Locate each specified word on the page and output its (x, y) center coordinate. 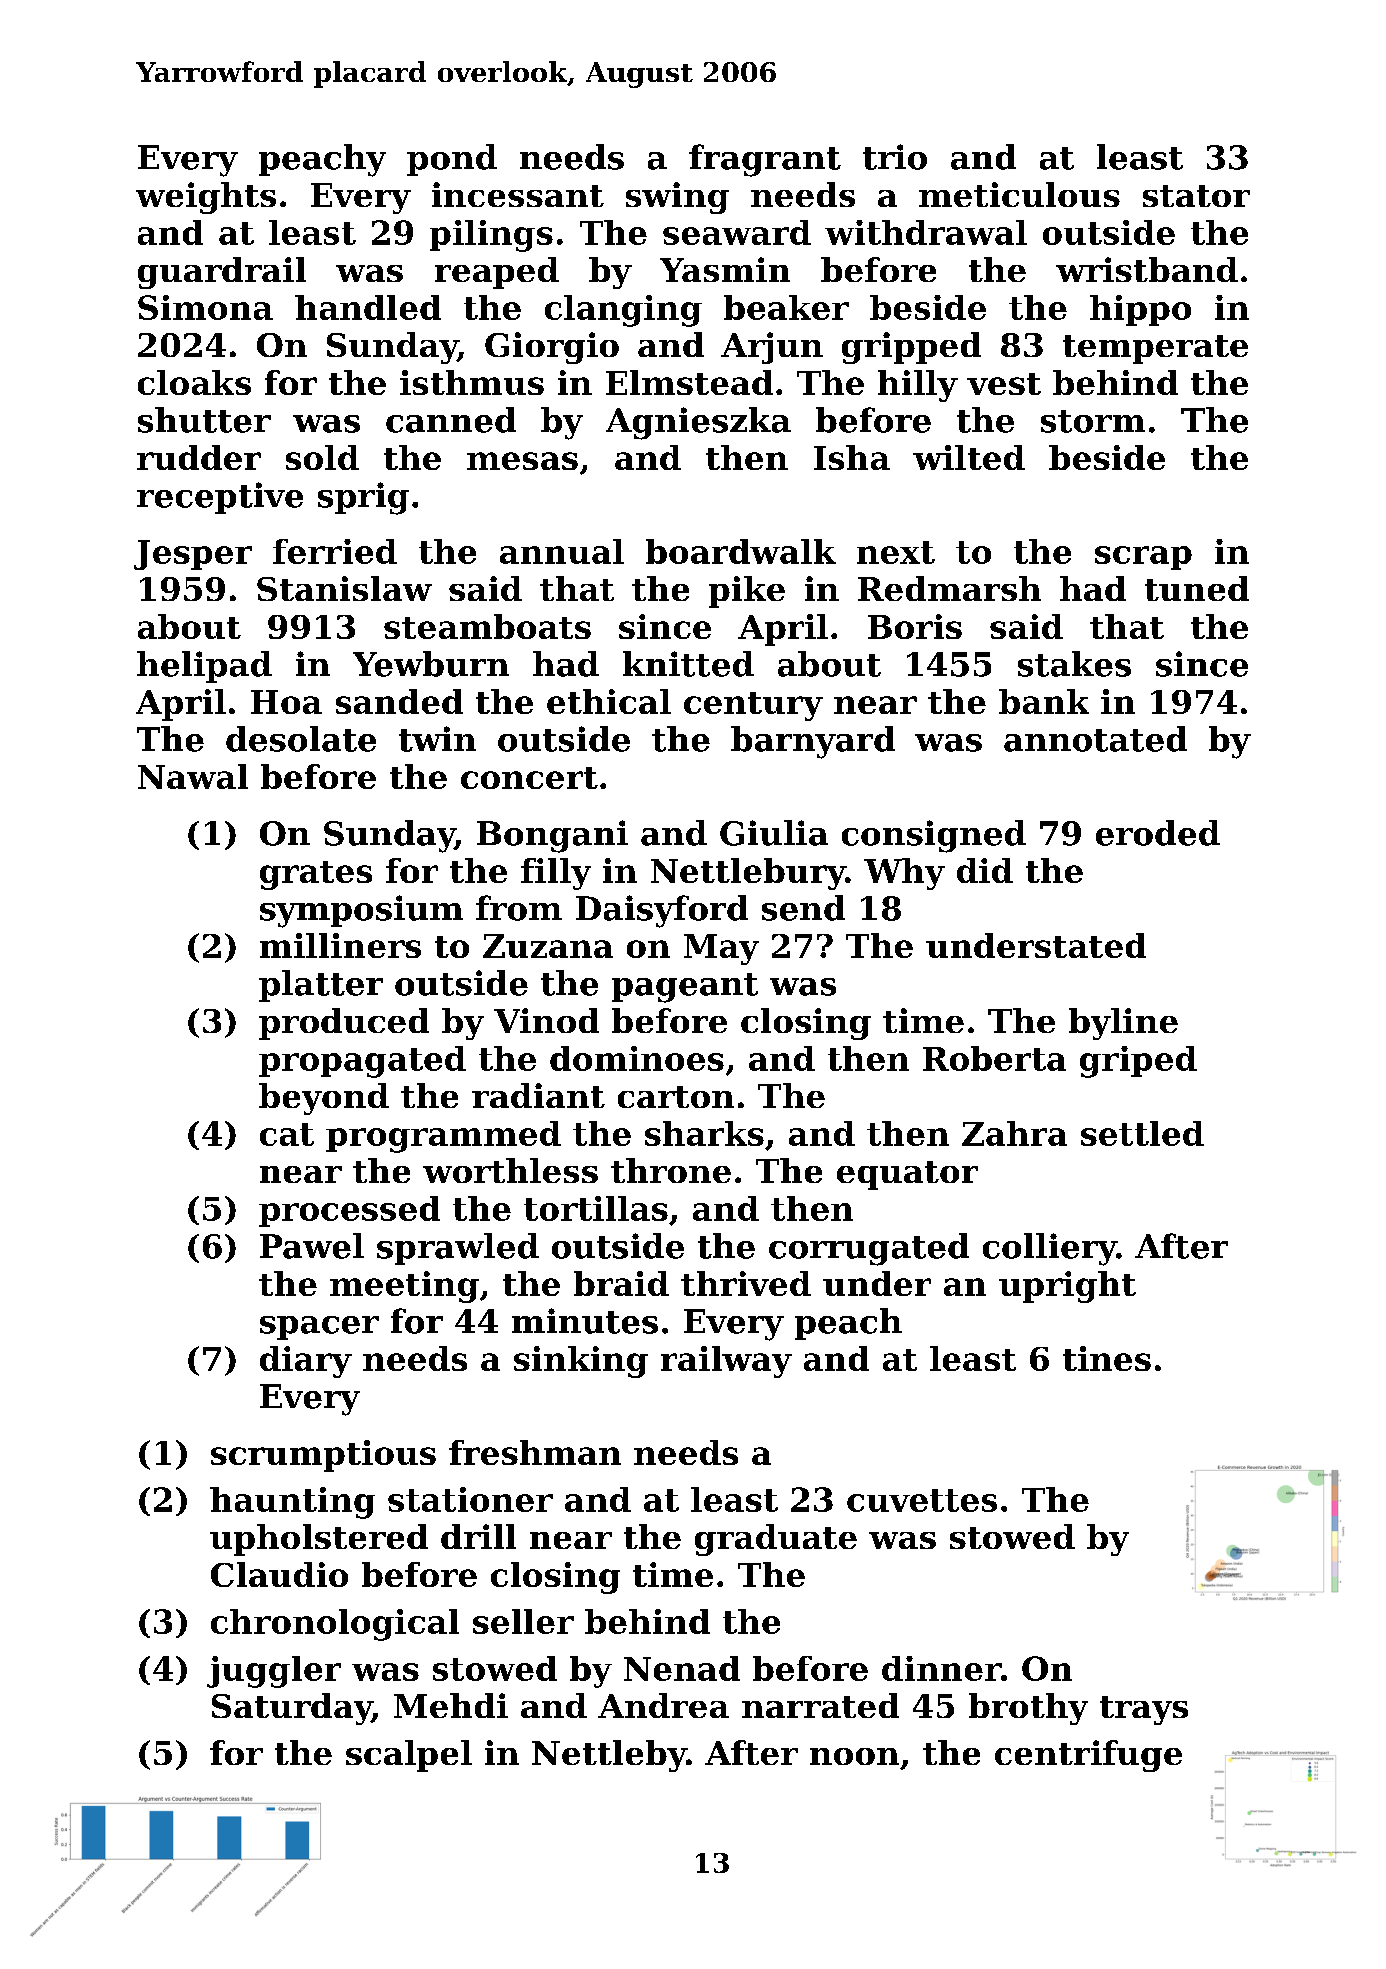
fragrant (765, 160)
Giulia (774, 833)
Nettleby (609, 1756)
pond (452, 160)
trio (895, 157)
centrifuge (1088, 1756)
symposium (361, 911)
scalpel (409, 1756)
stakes (1074, 664)
